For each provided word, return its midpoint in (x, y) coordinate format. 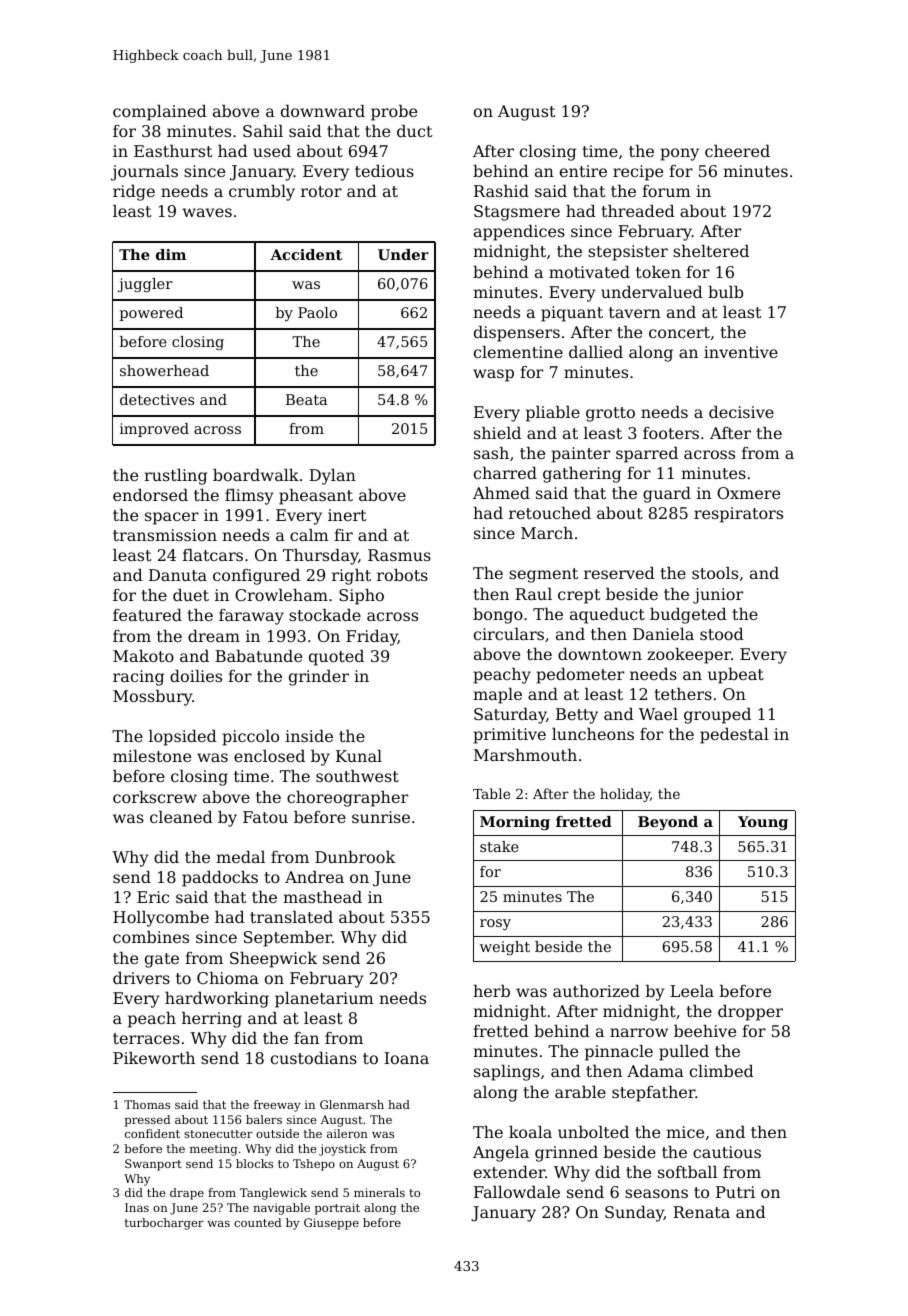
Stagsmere (517, 213)
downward (323, 111)
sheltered (711, 251)
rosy (495, 924)
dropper (750, 1013)
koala (530, 1132)
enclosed (269, 756)
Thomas (147, 1104)
